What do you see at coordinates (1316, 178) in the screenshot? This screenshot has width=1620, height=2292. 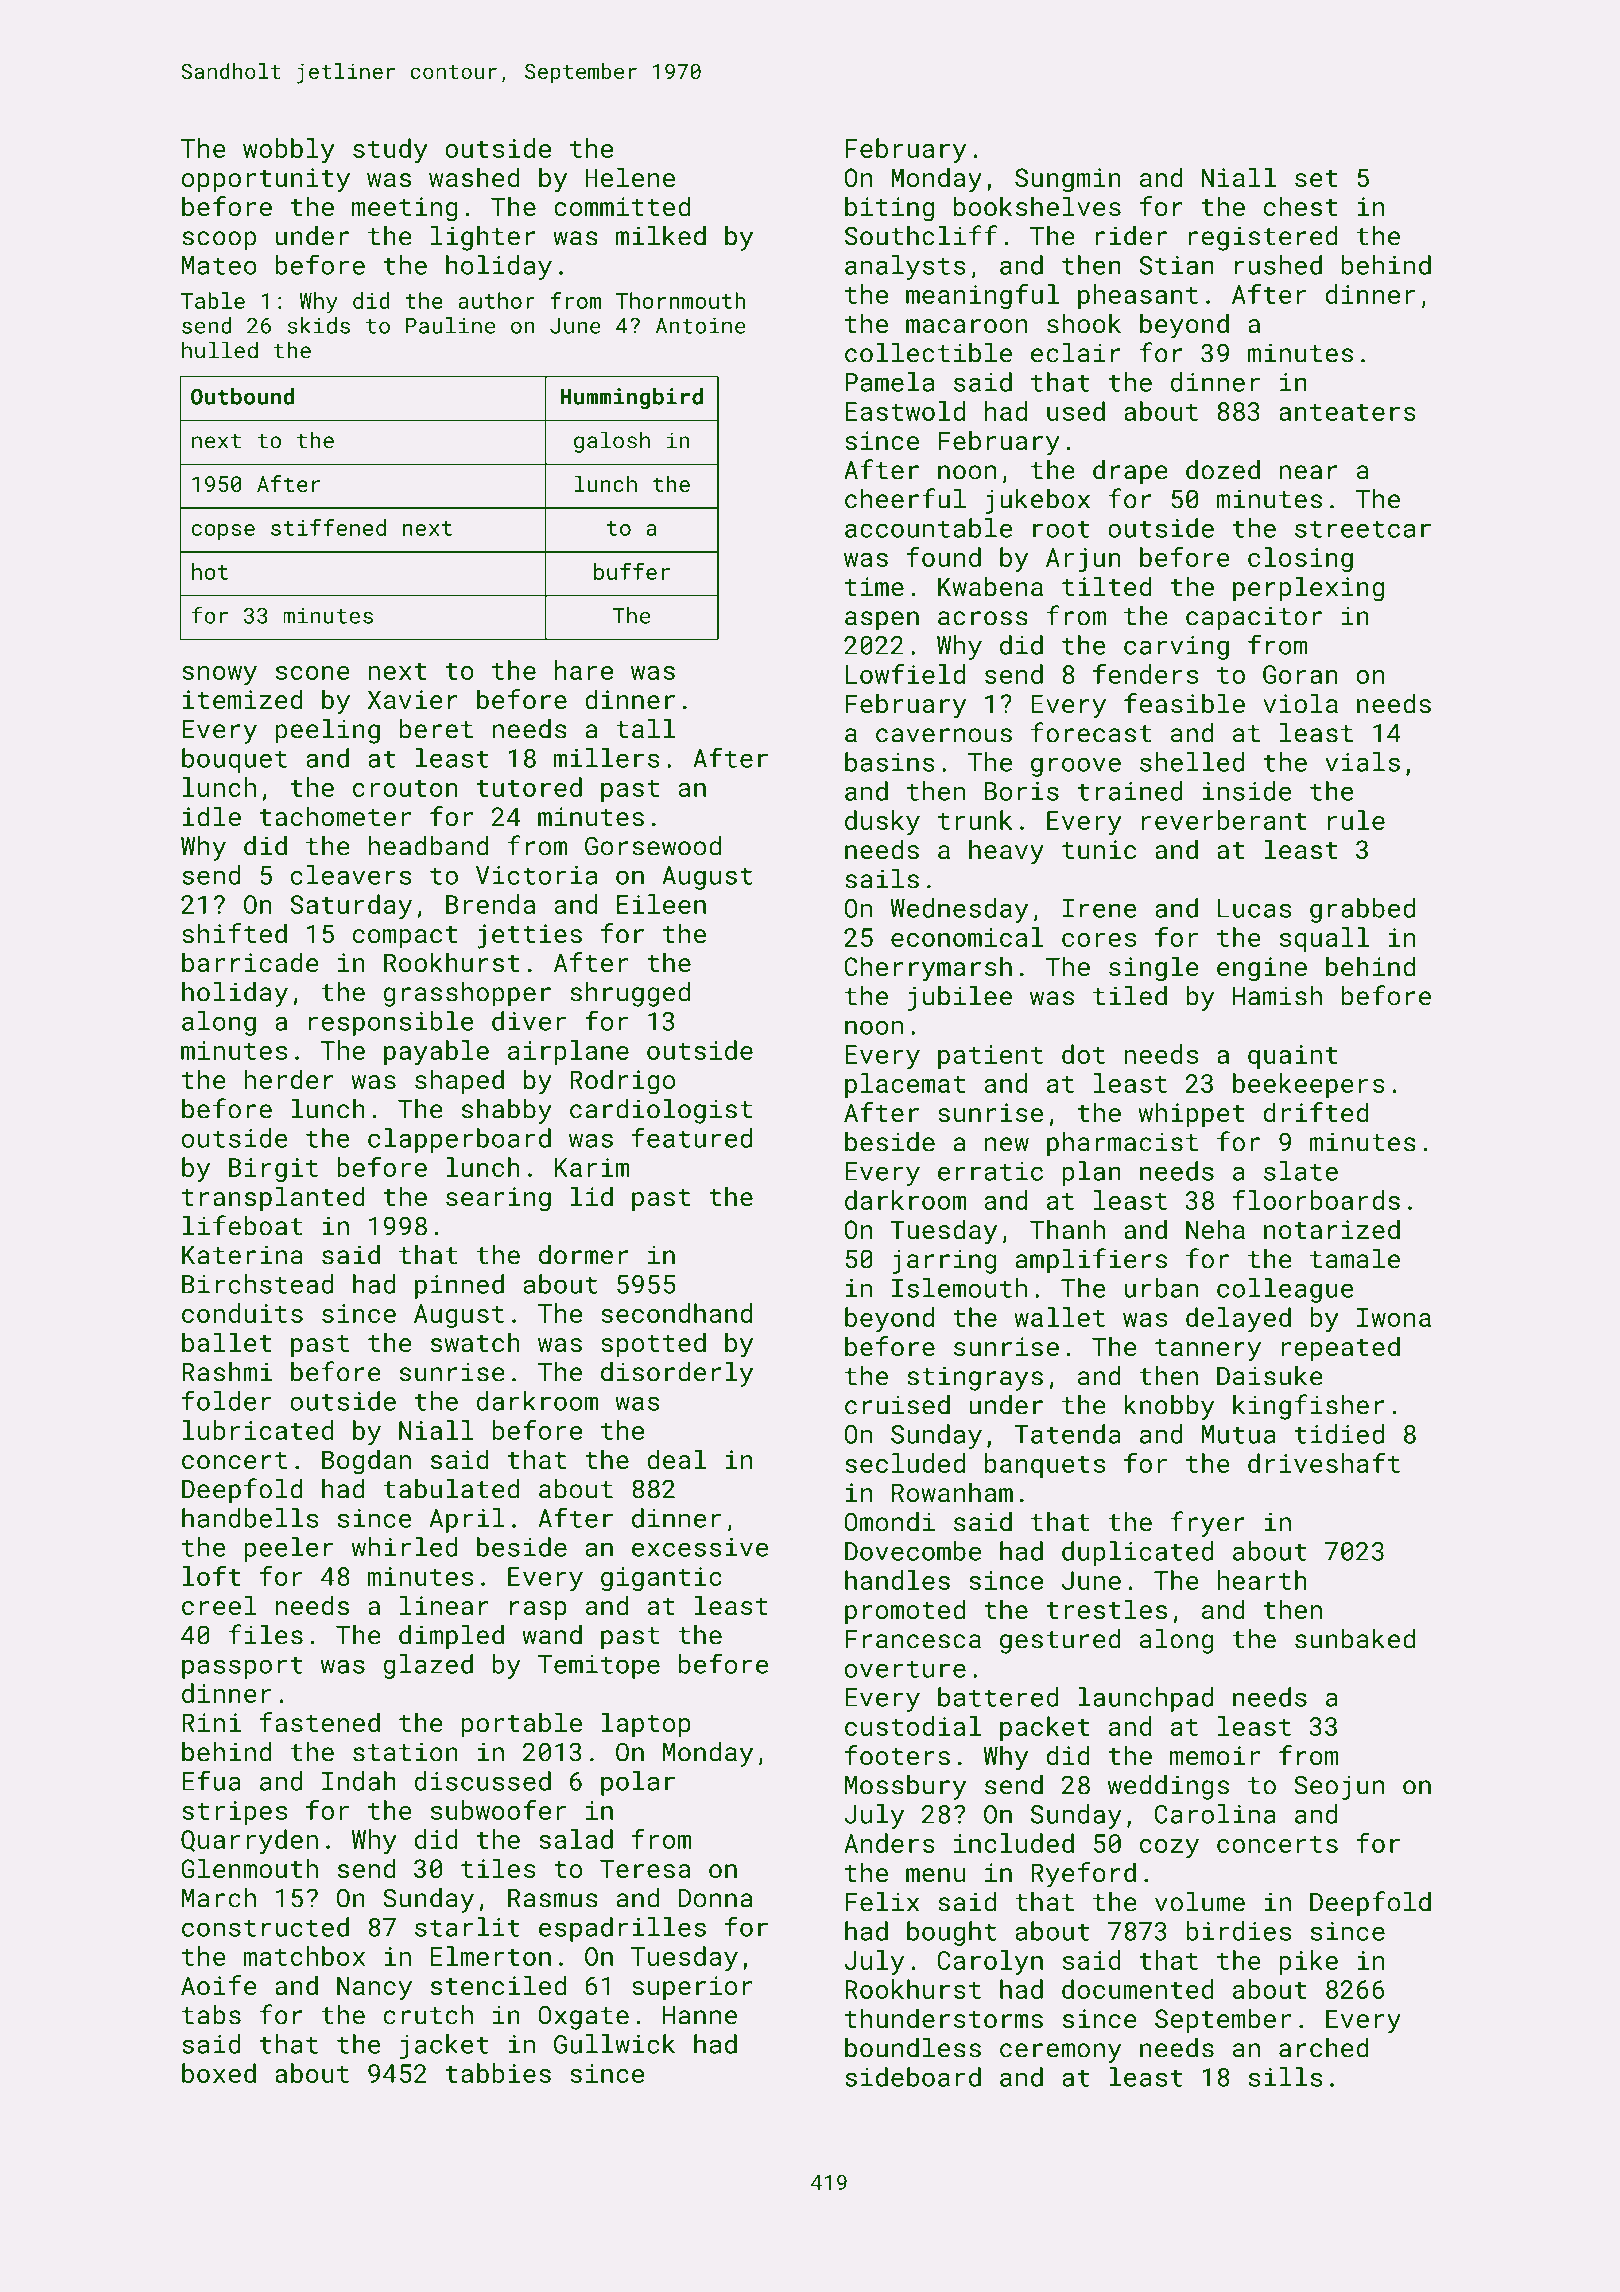 I see `set` at bounding box center [1316, 178].
